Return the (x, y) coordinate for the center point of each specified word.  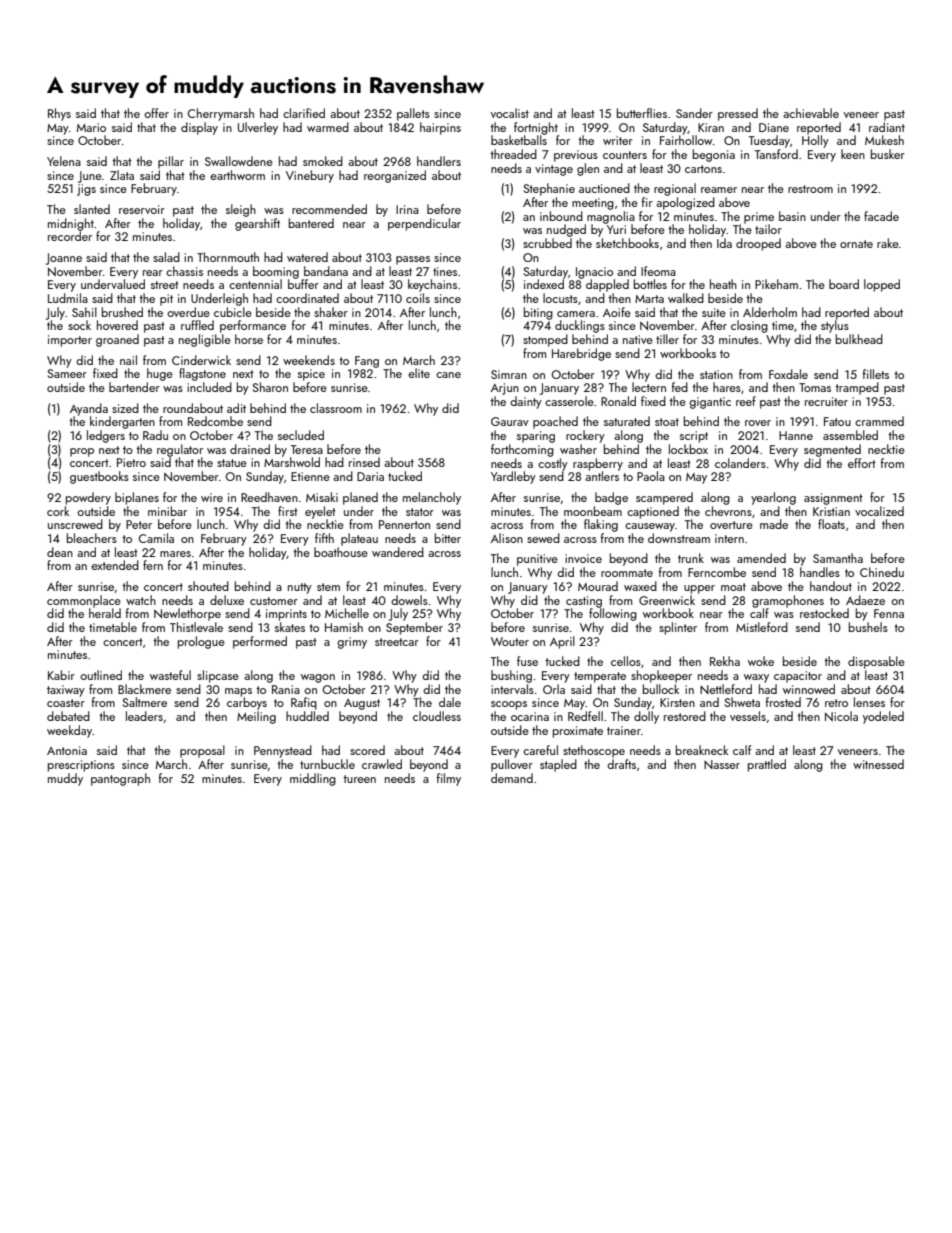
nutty (300, 588)
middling (313, 779)
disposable (876, 662)
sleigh (241, 210)
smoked (323, 161)
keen (853, 154)
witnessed (878, 764)
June (90, 177)
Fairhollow (686, 140)
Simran (509, 374)
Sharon (270, 387)
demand (512, 778)
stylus (835, 326)
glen (588, 169)
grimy (352, 643)
